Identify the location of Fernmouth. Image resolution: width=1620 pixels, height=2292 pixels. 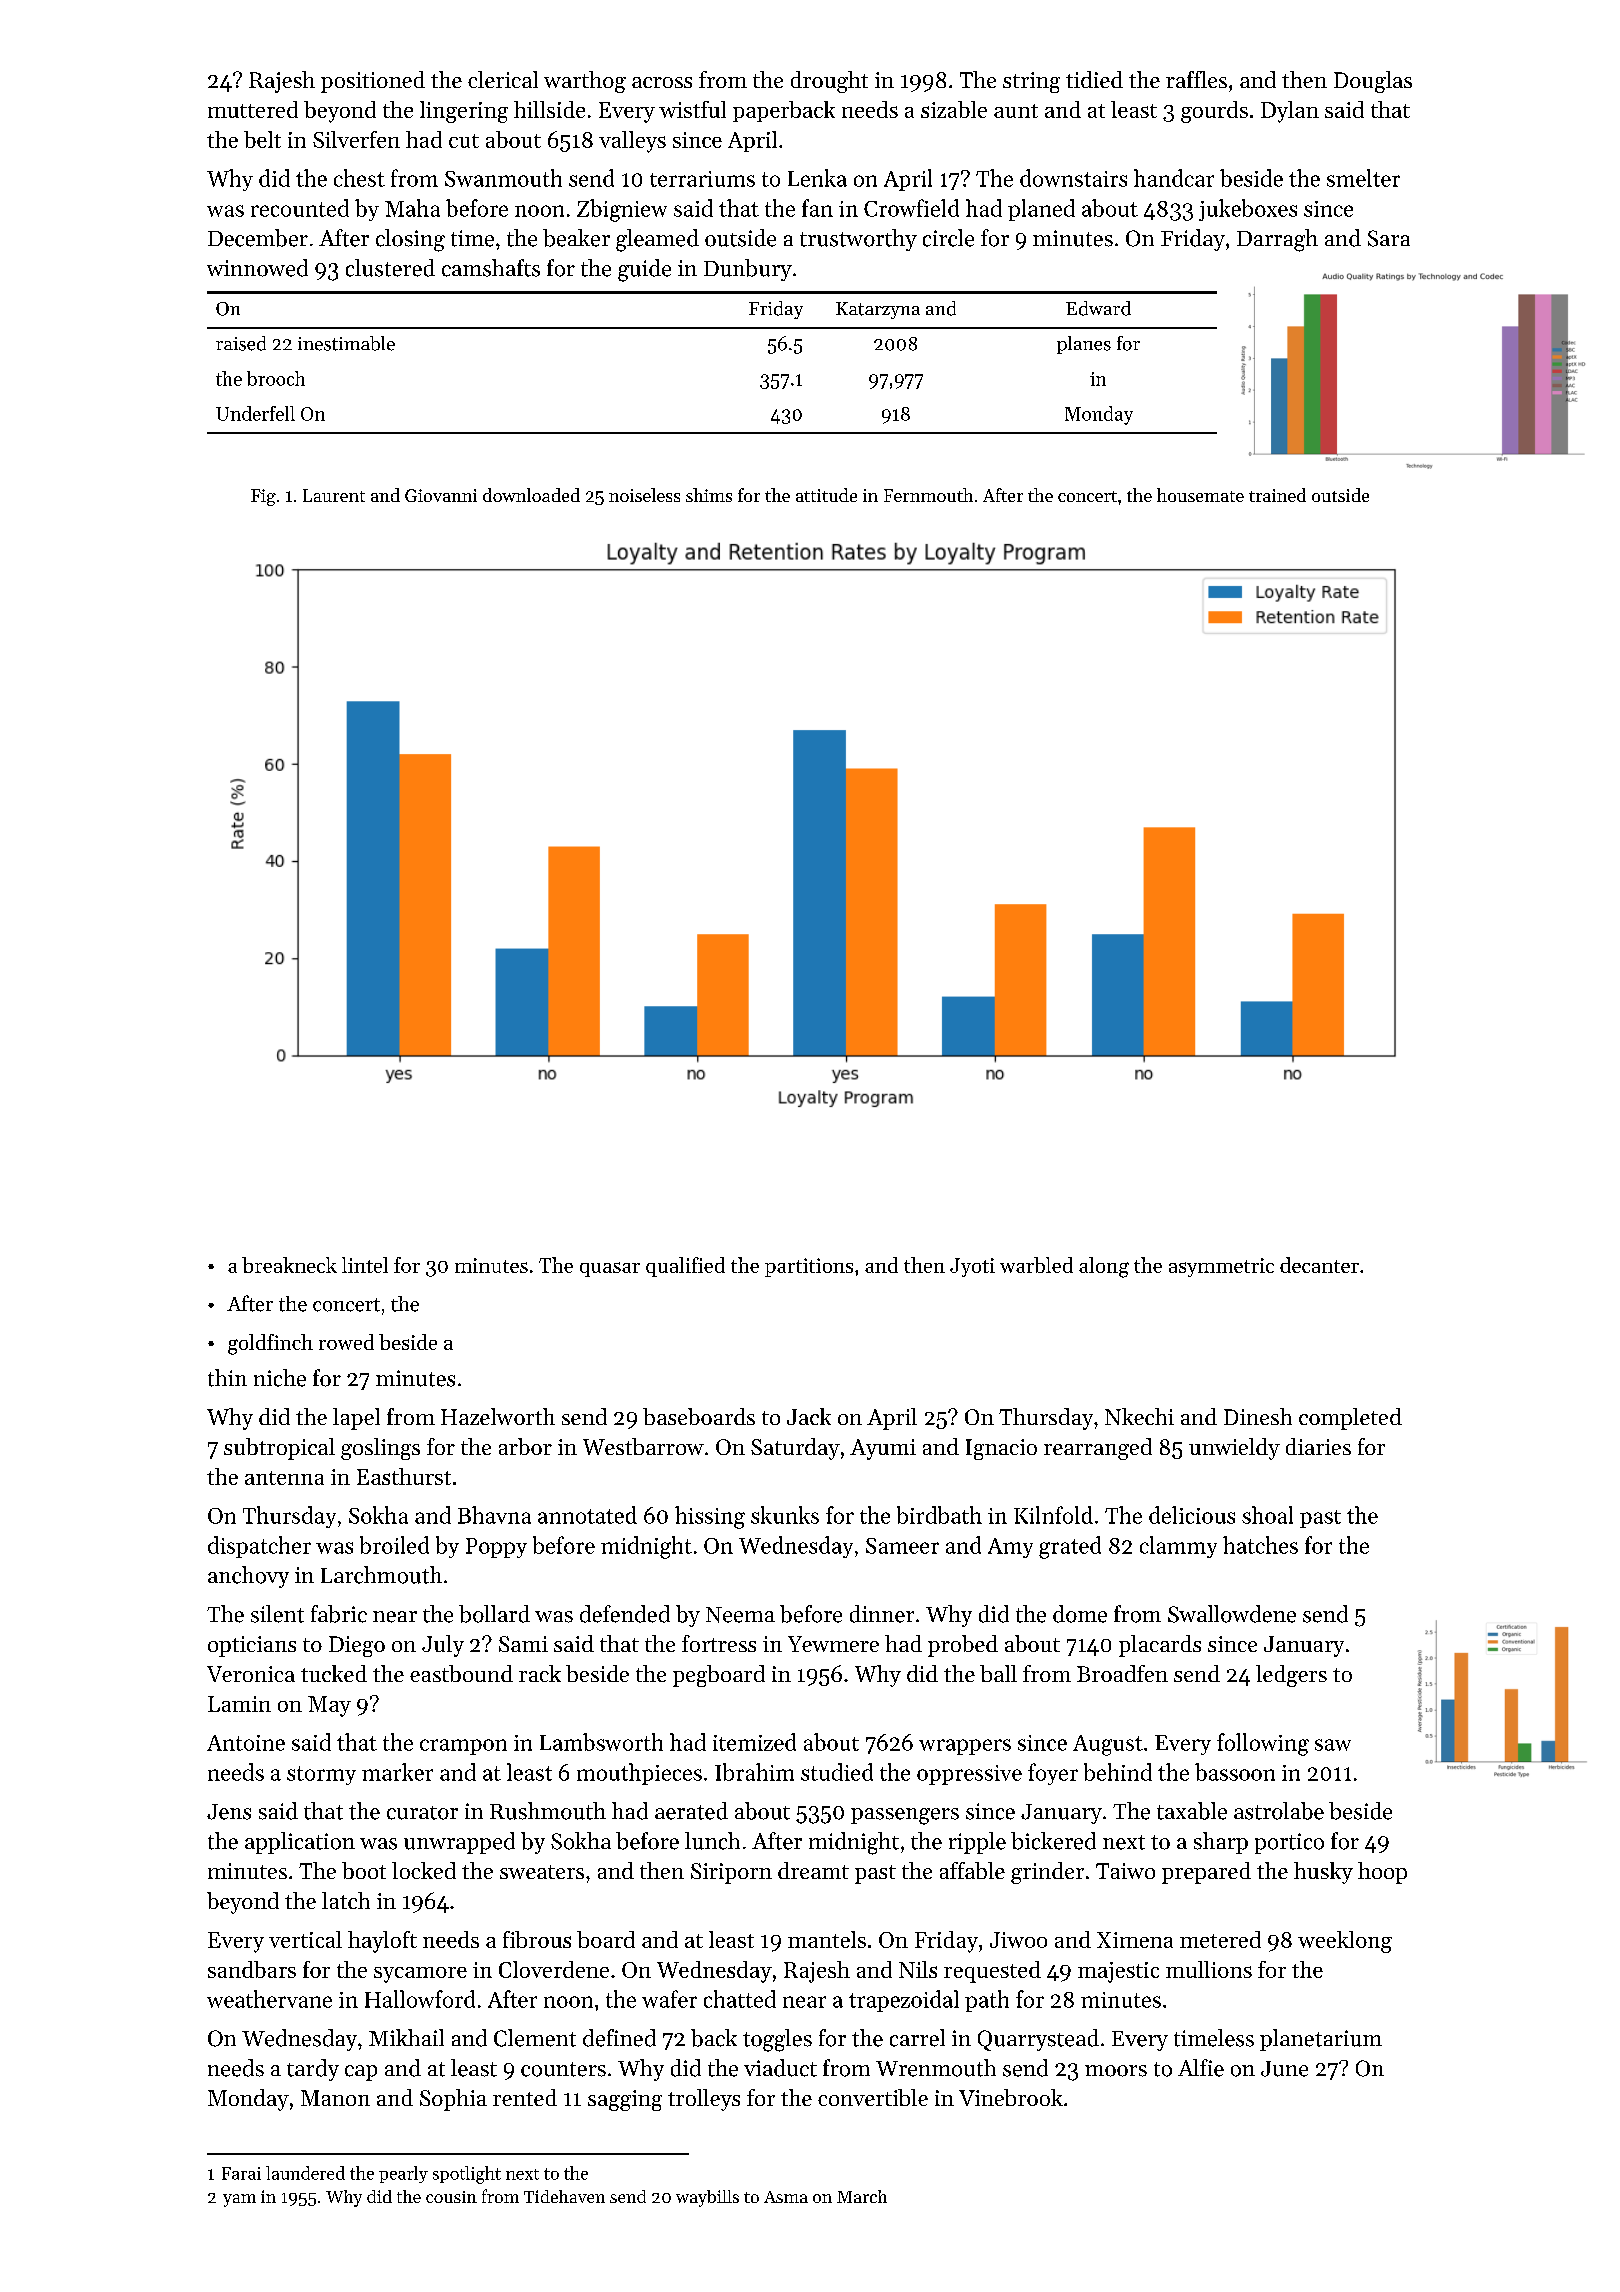
(928, 495).
